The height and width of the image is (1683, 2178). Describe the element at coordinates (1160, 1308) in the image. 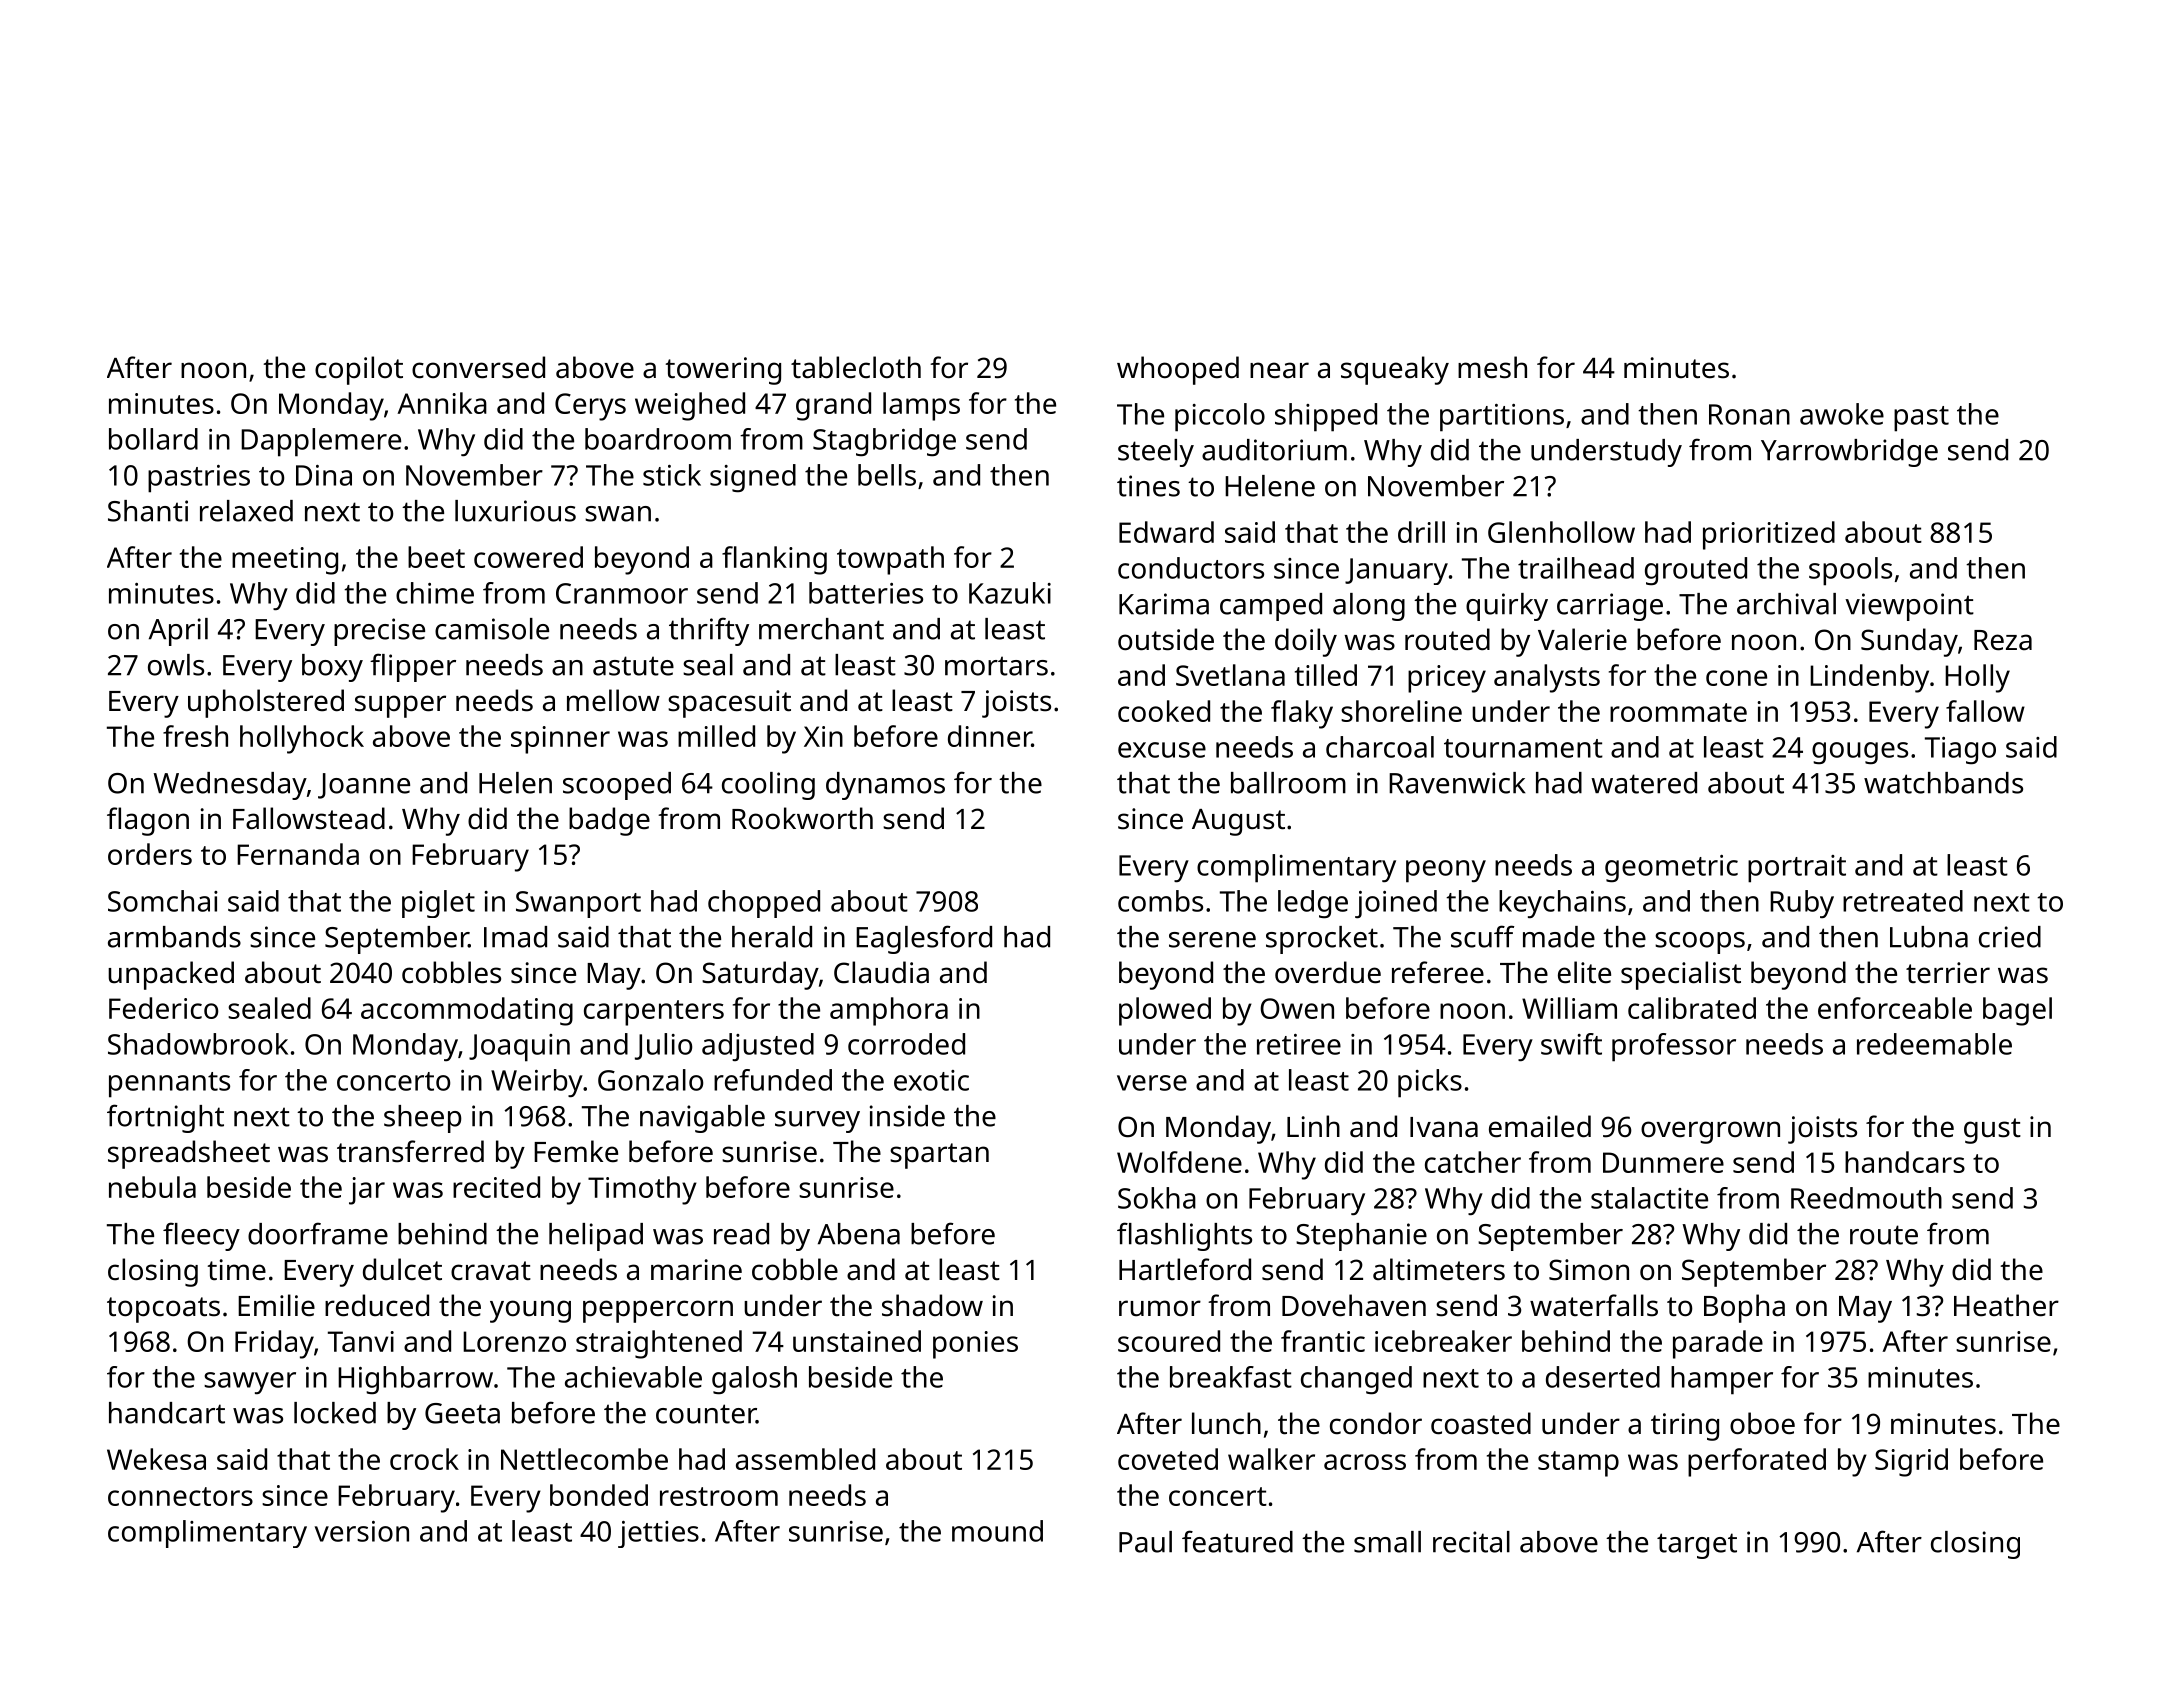

I see `rumor` at that location.
